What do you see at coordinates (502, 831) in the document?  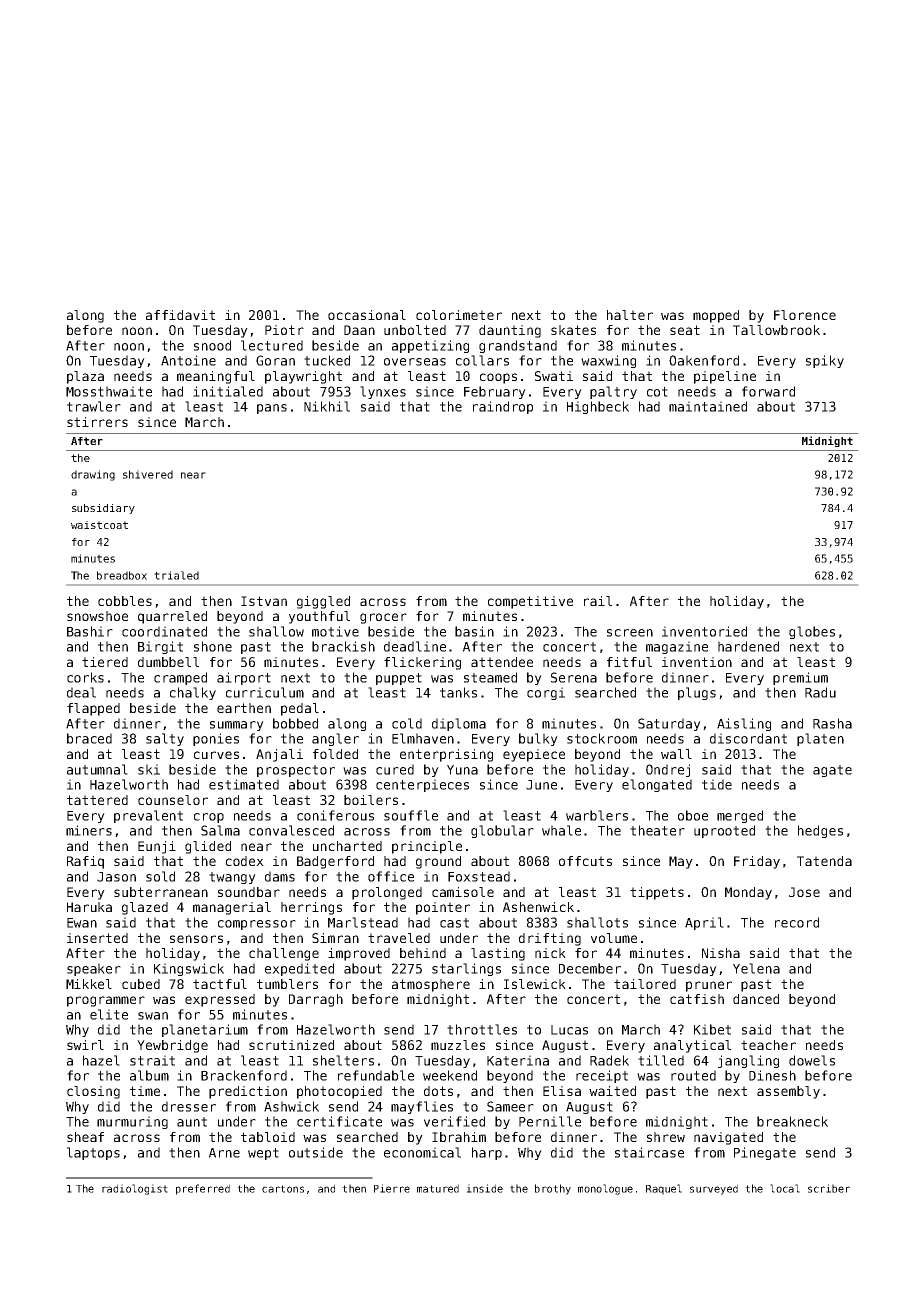 I see `globular` at bounding box center [502, 831].
